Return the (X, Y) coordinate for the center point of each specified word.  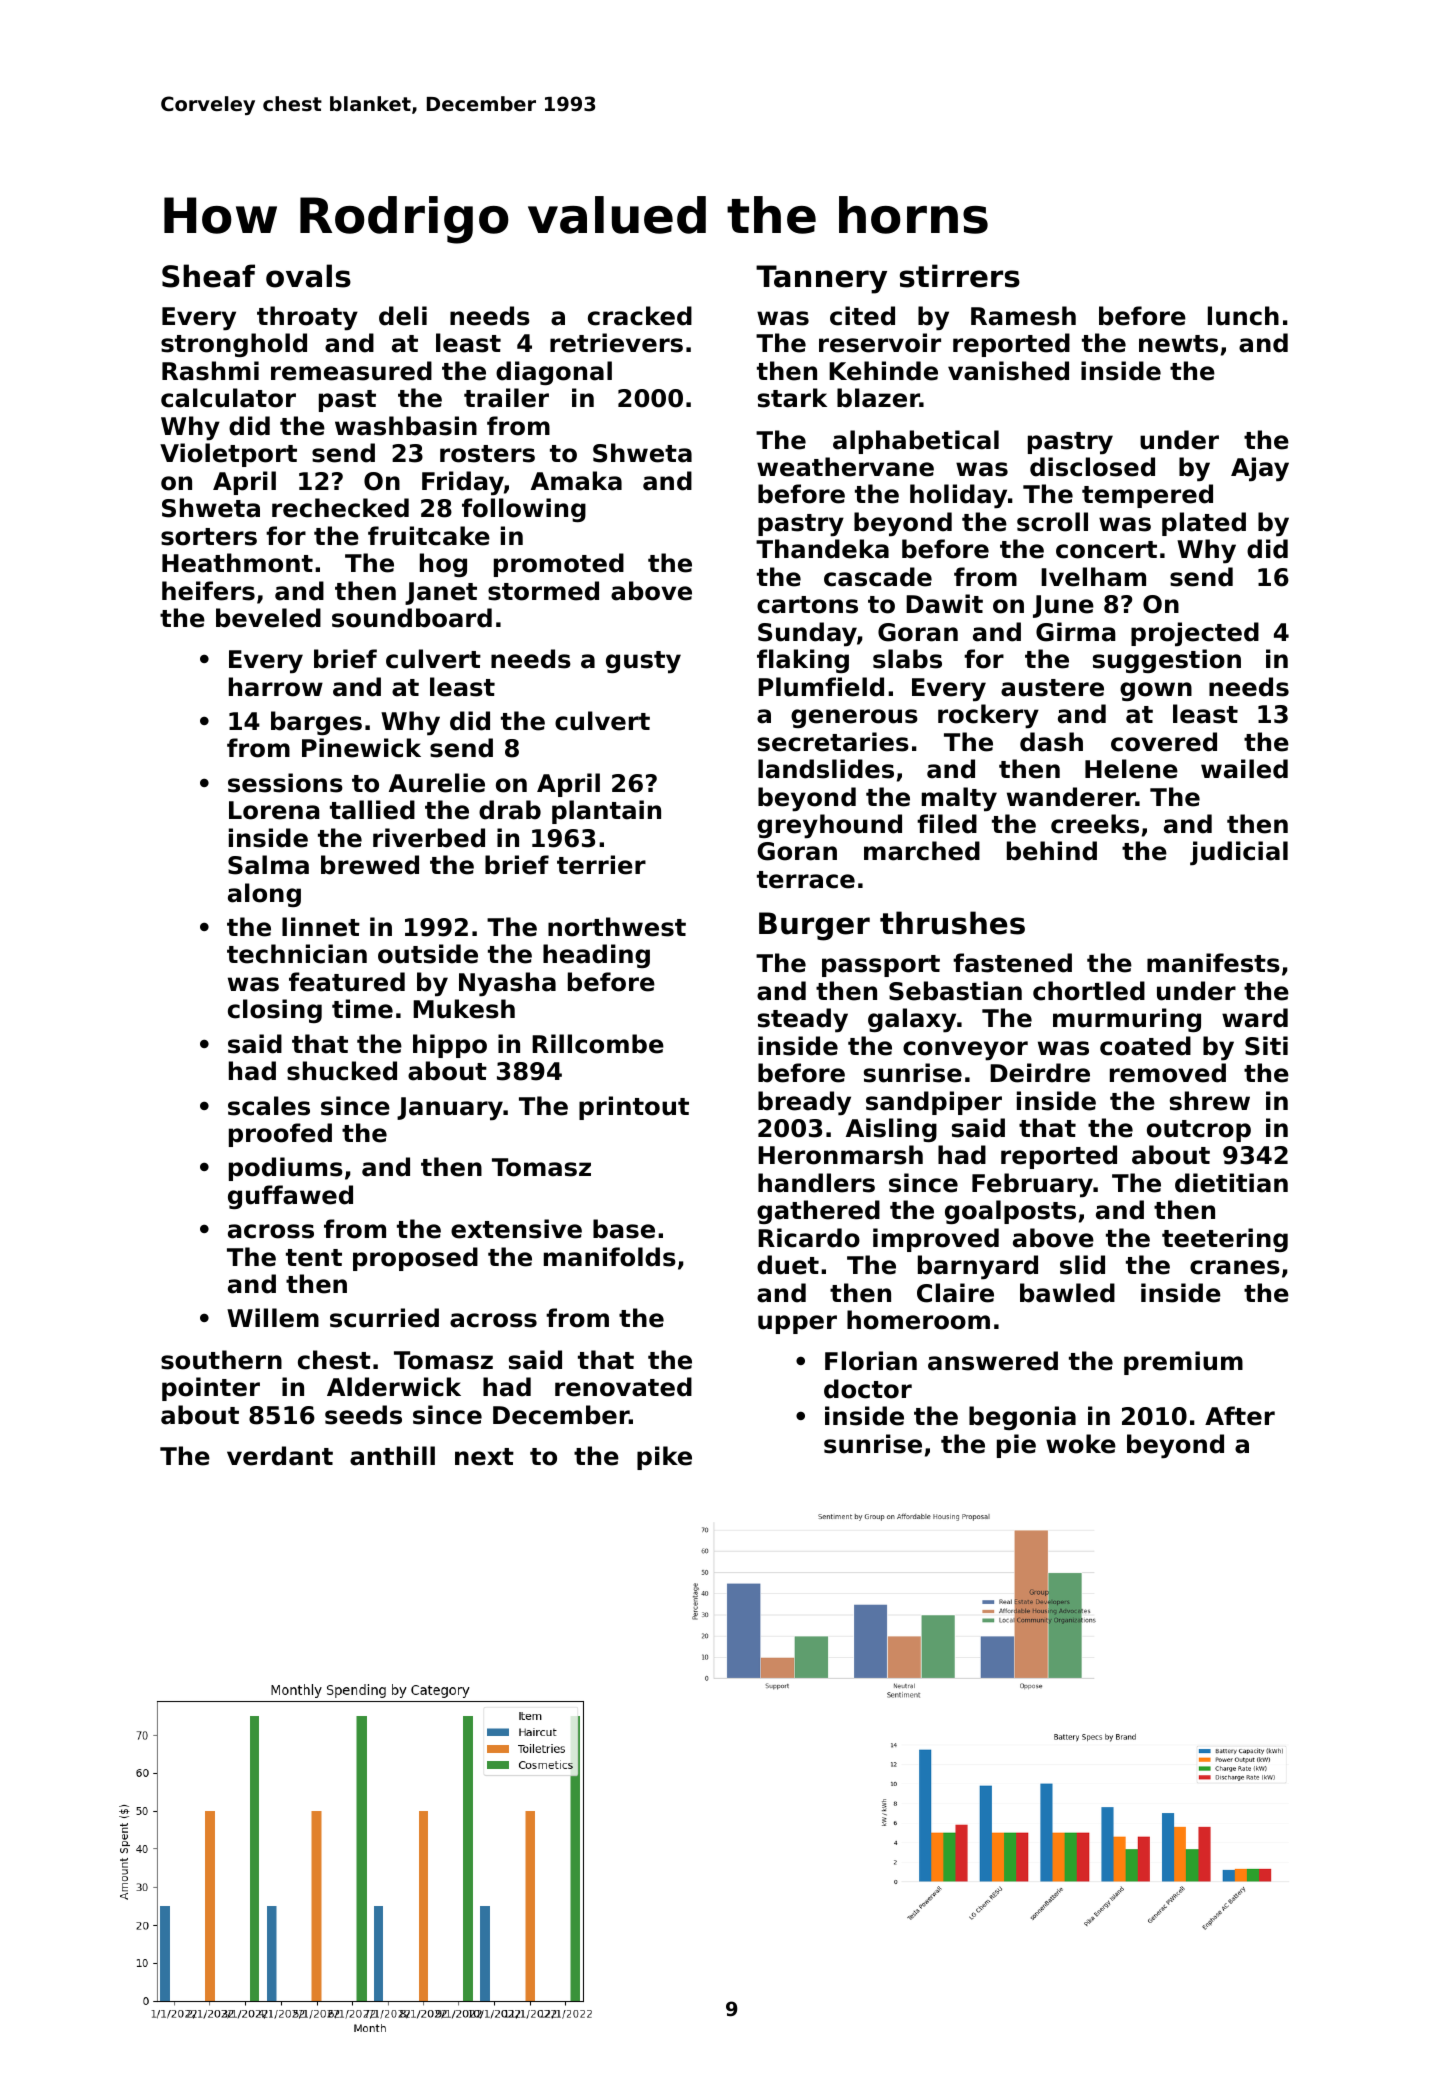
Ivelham (1093, 577)
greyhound (829, 826)
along (264, 895)
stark (792, 398)
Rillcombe (598, 1044)
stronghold (234, 345)
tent (314, 1258)
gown (1156, 691)
